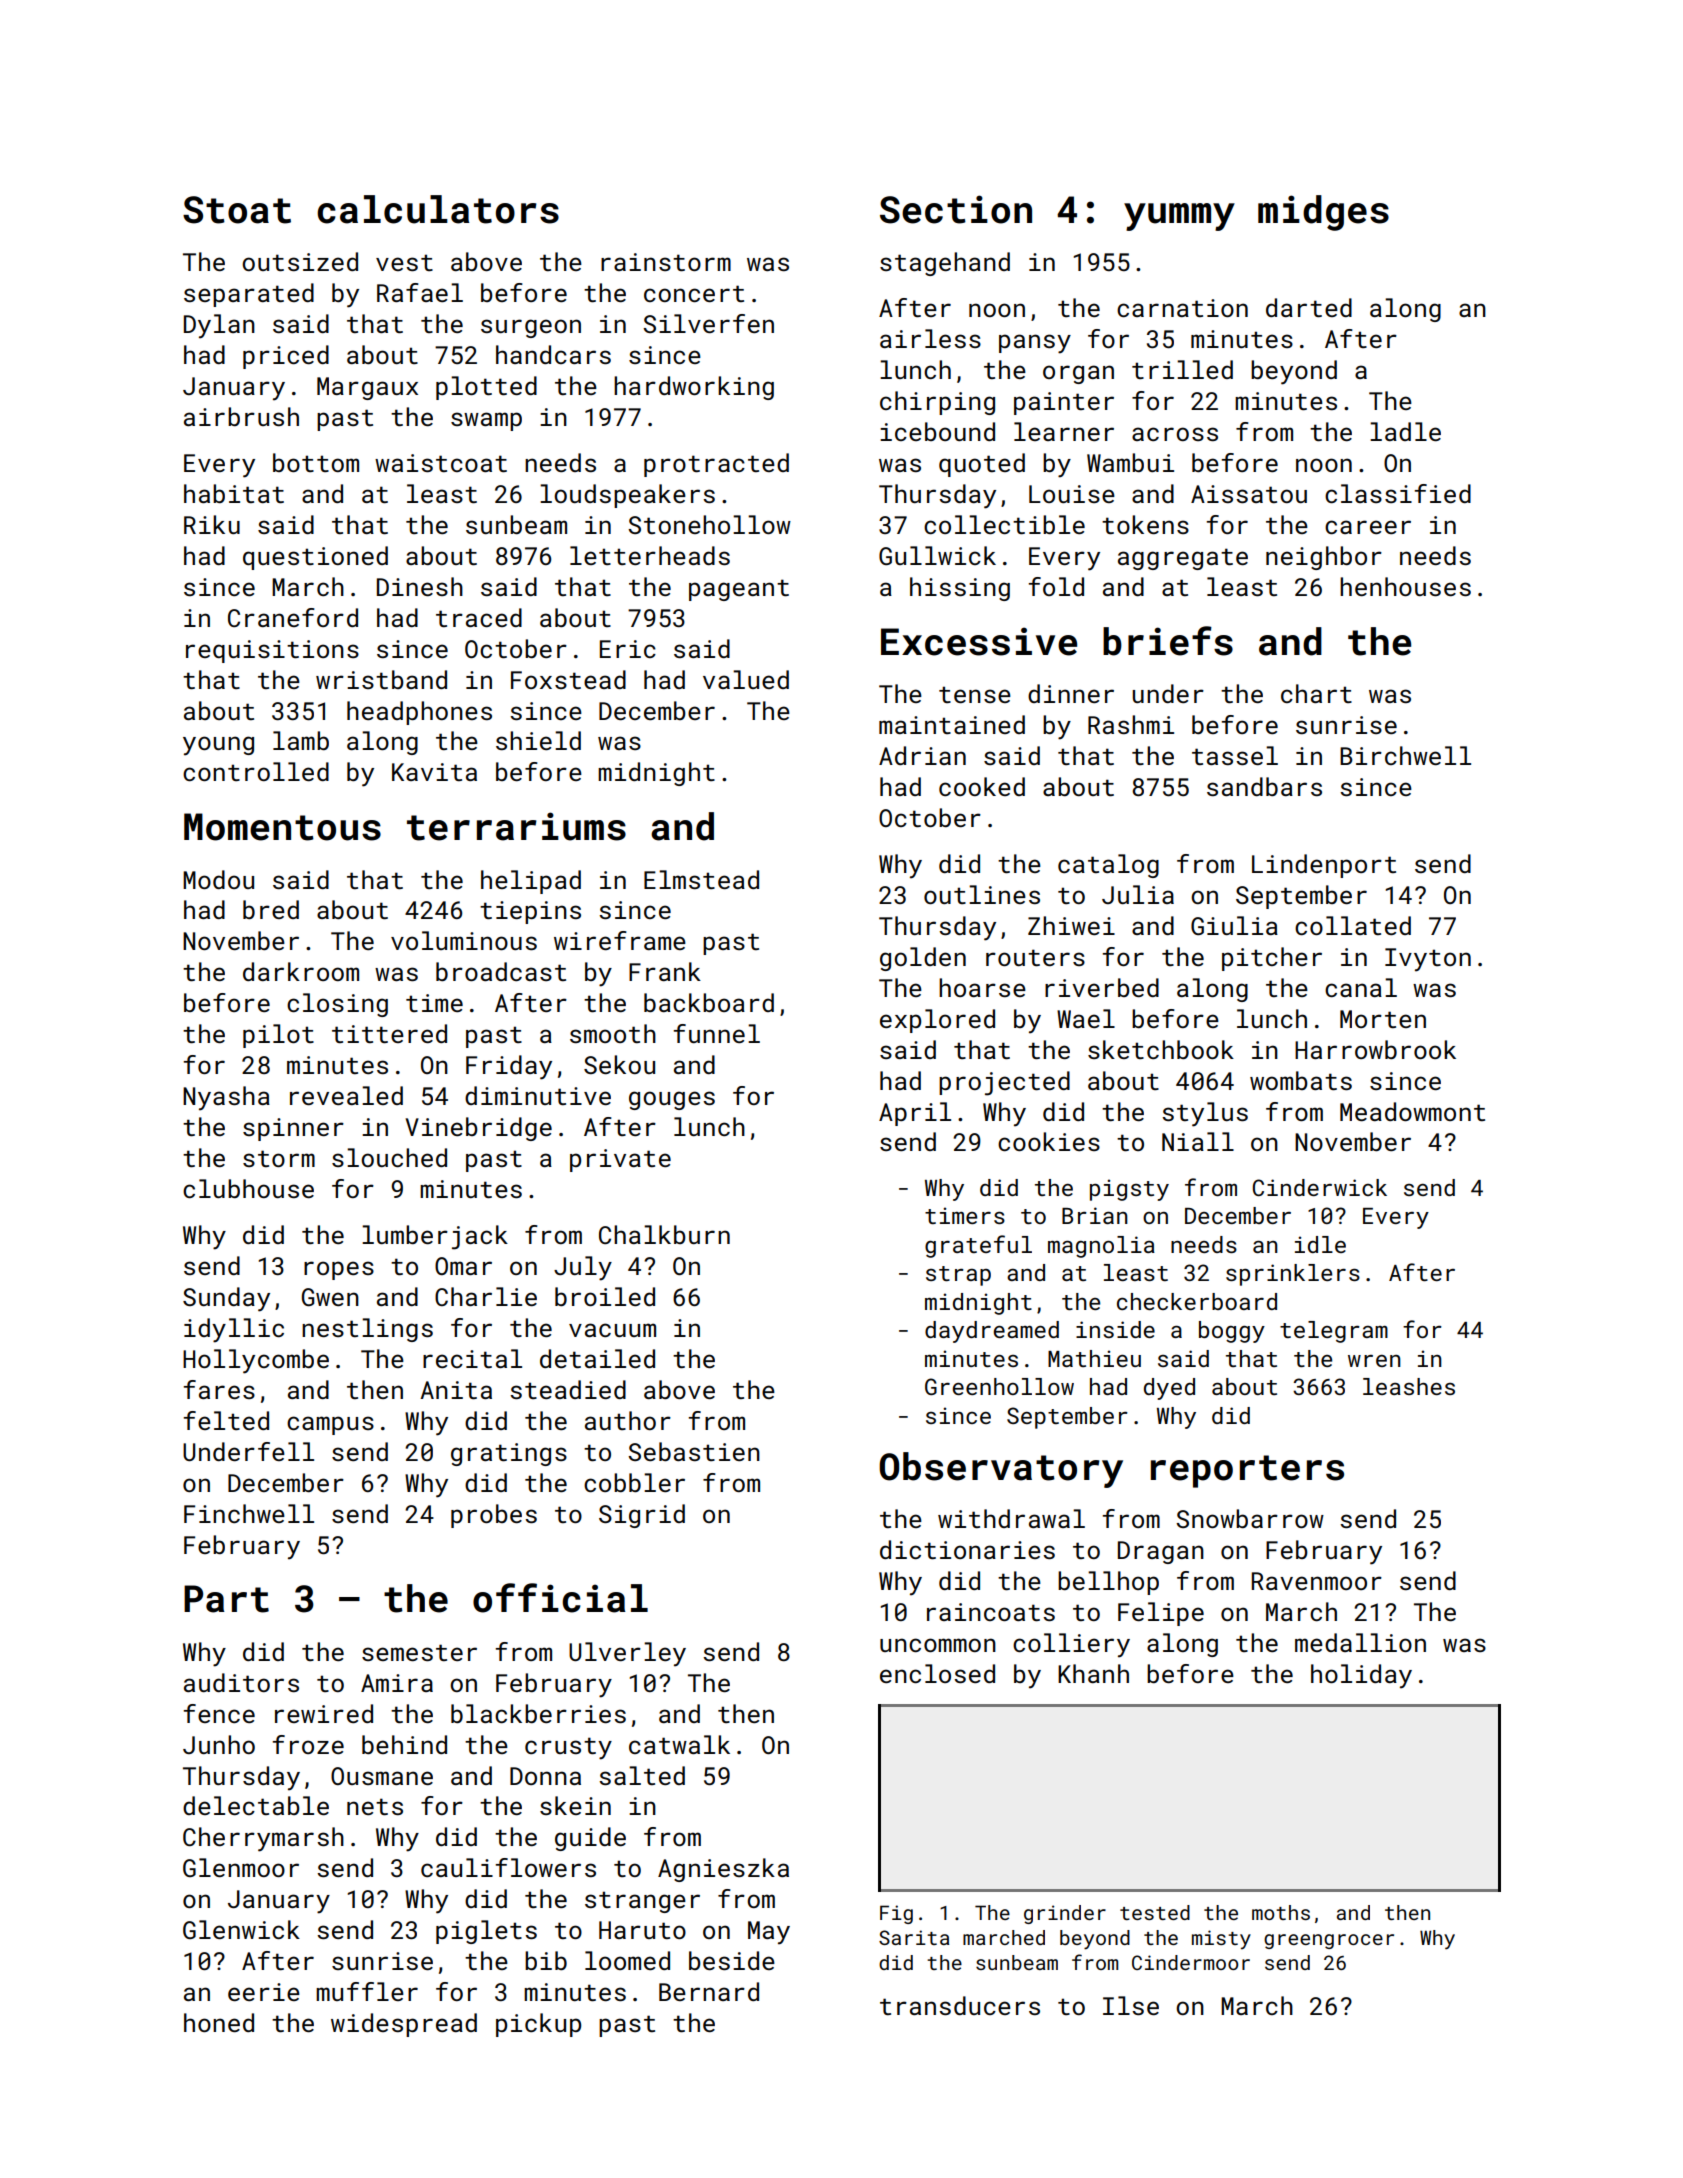  I want to click on pilot, so click(278, 1036).
